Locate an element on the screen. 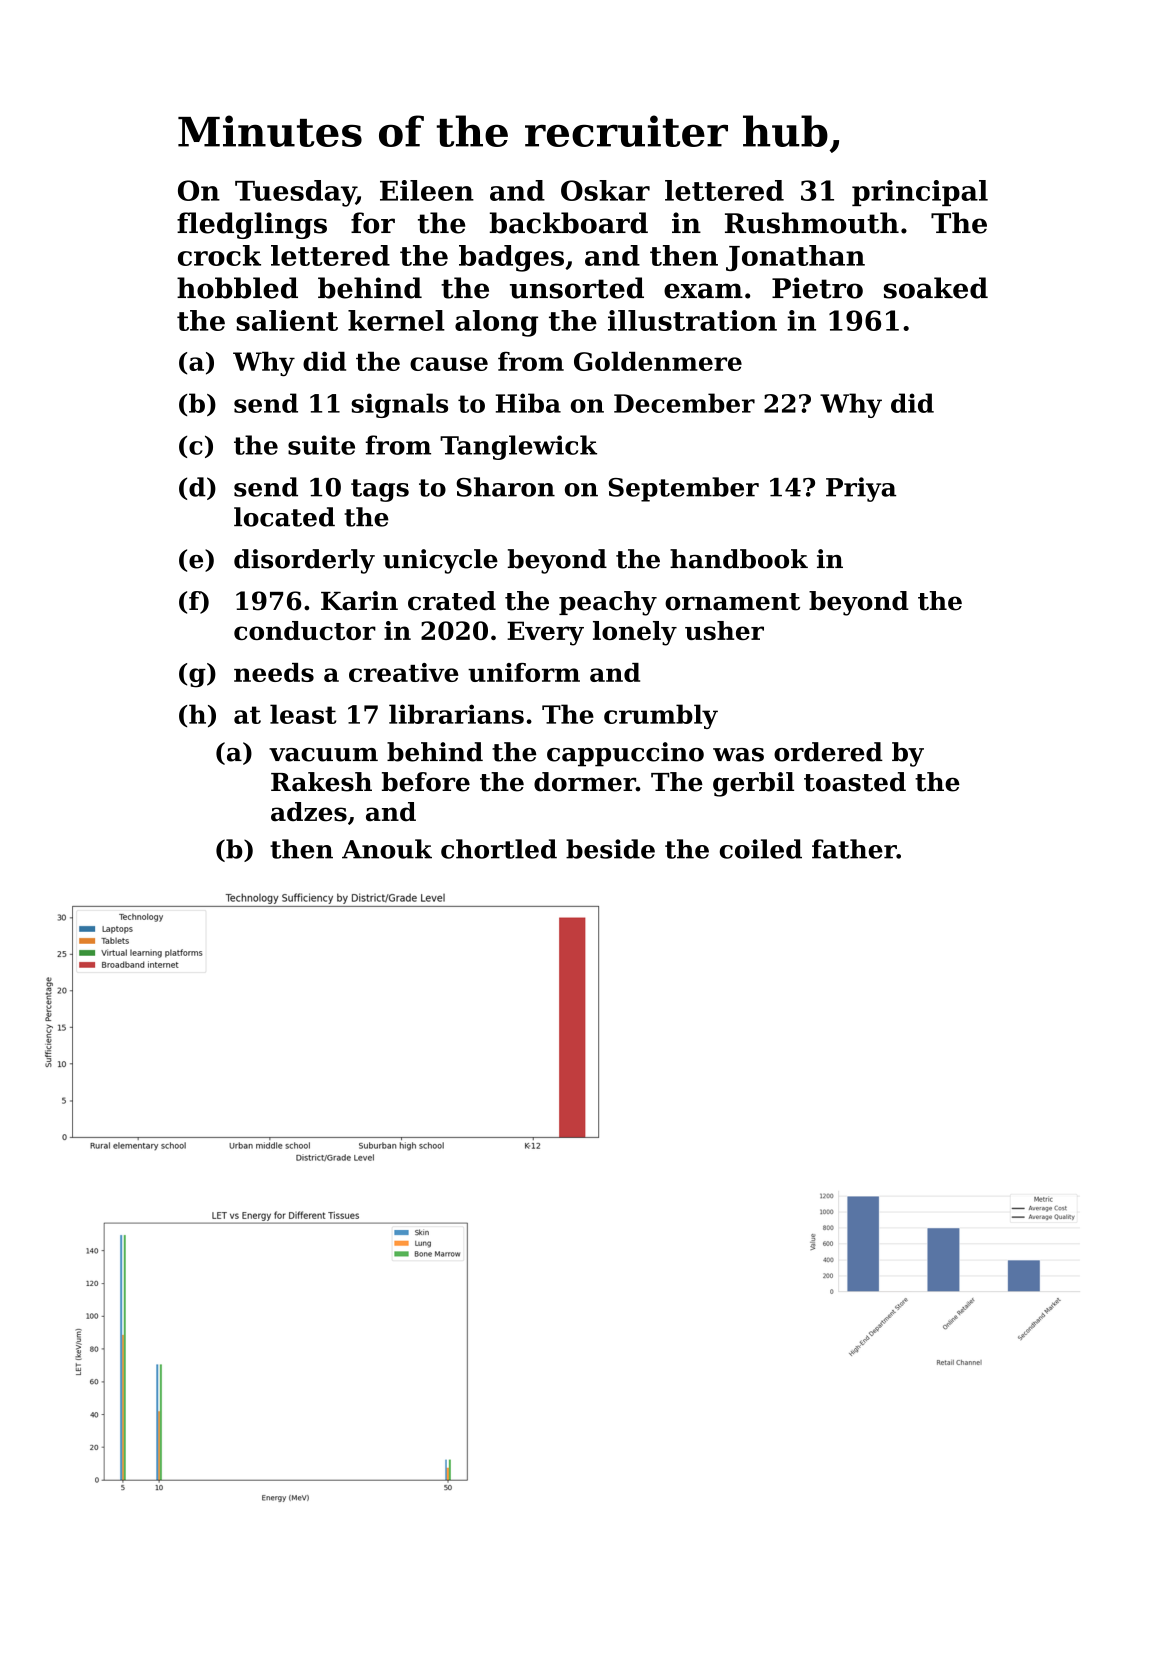 Image resolution: width=1165 pixels, height=1654 pixels. disorderly is located at coordinates (304, 561).
